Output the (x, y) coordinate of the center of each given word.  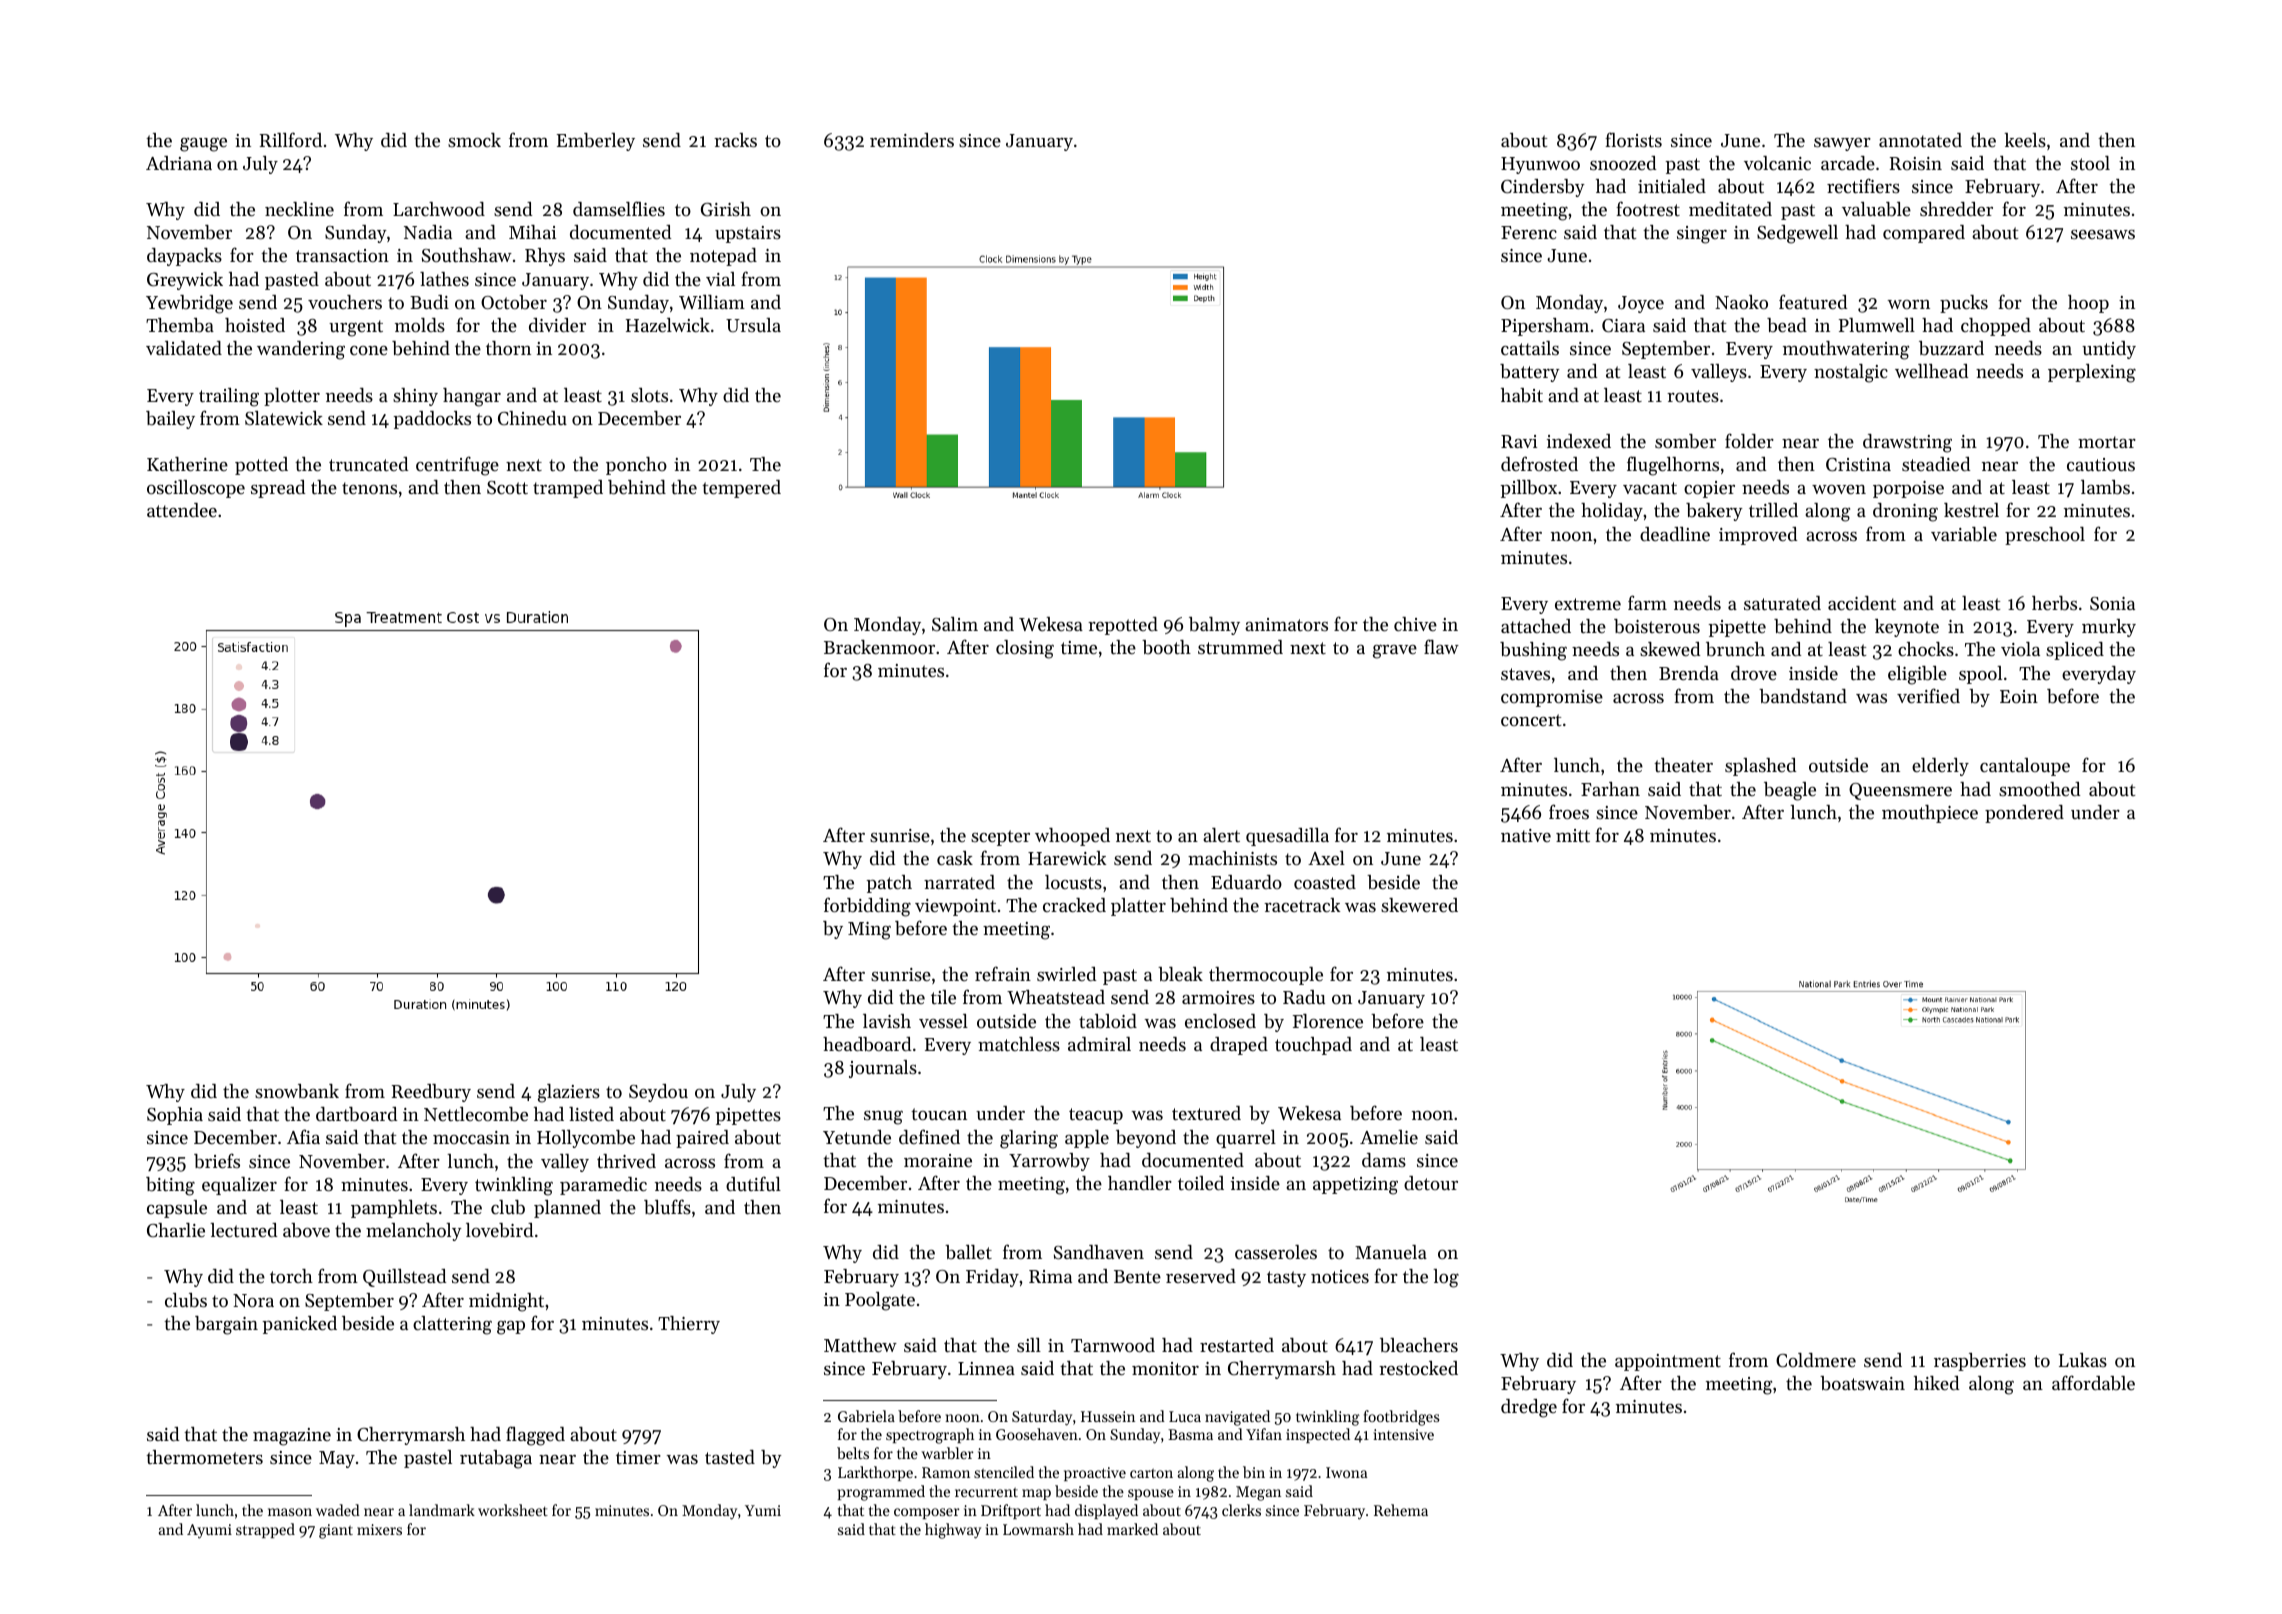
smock (474, 140)
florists (1633, 139)
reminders (912, 140)
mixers (379, 1529)
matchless (1019, 1044)
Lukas (2083, 1360)
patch (889, 884)
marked (1132, 1529)
